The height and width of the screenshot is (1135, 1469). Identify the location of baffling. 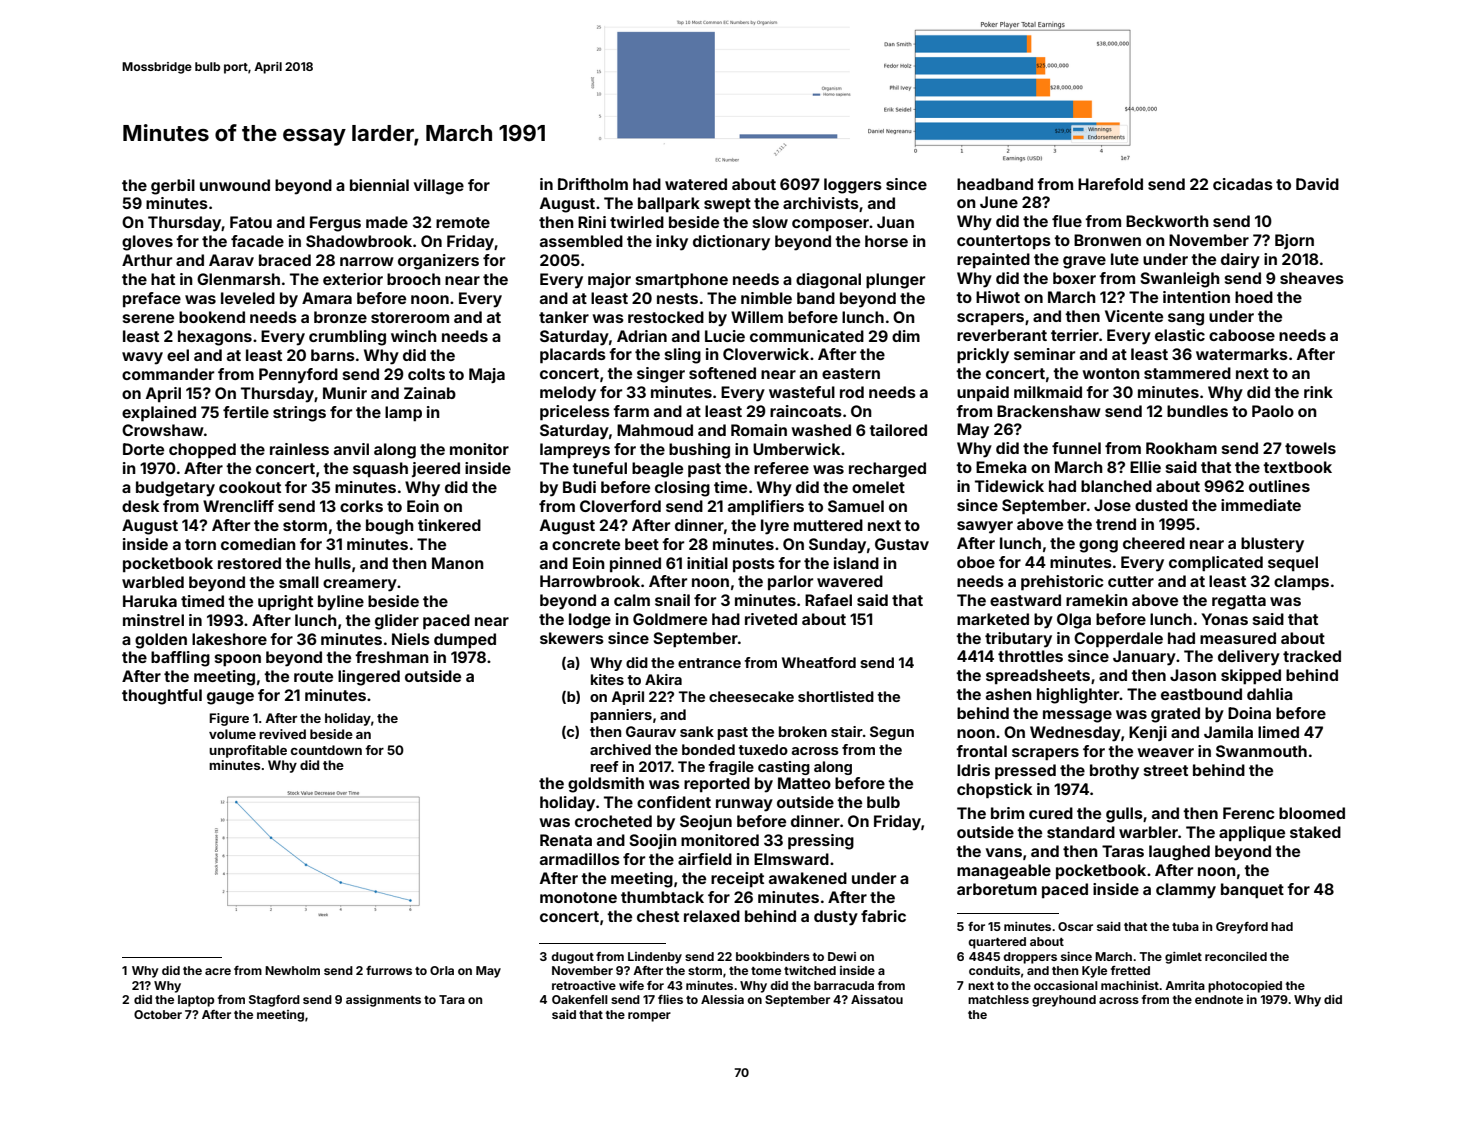
(180, 659).
